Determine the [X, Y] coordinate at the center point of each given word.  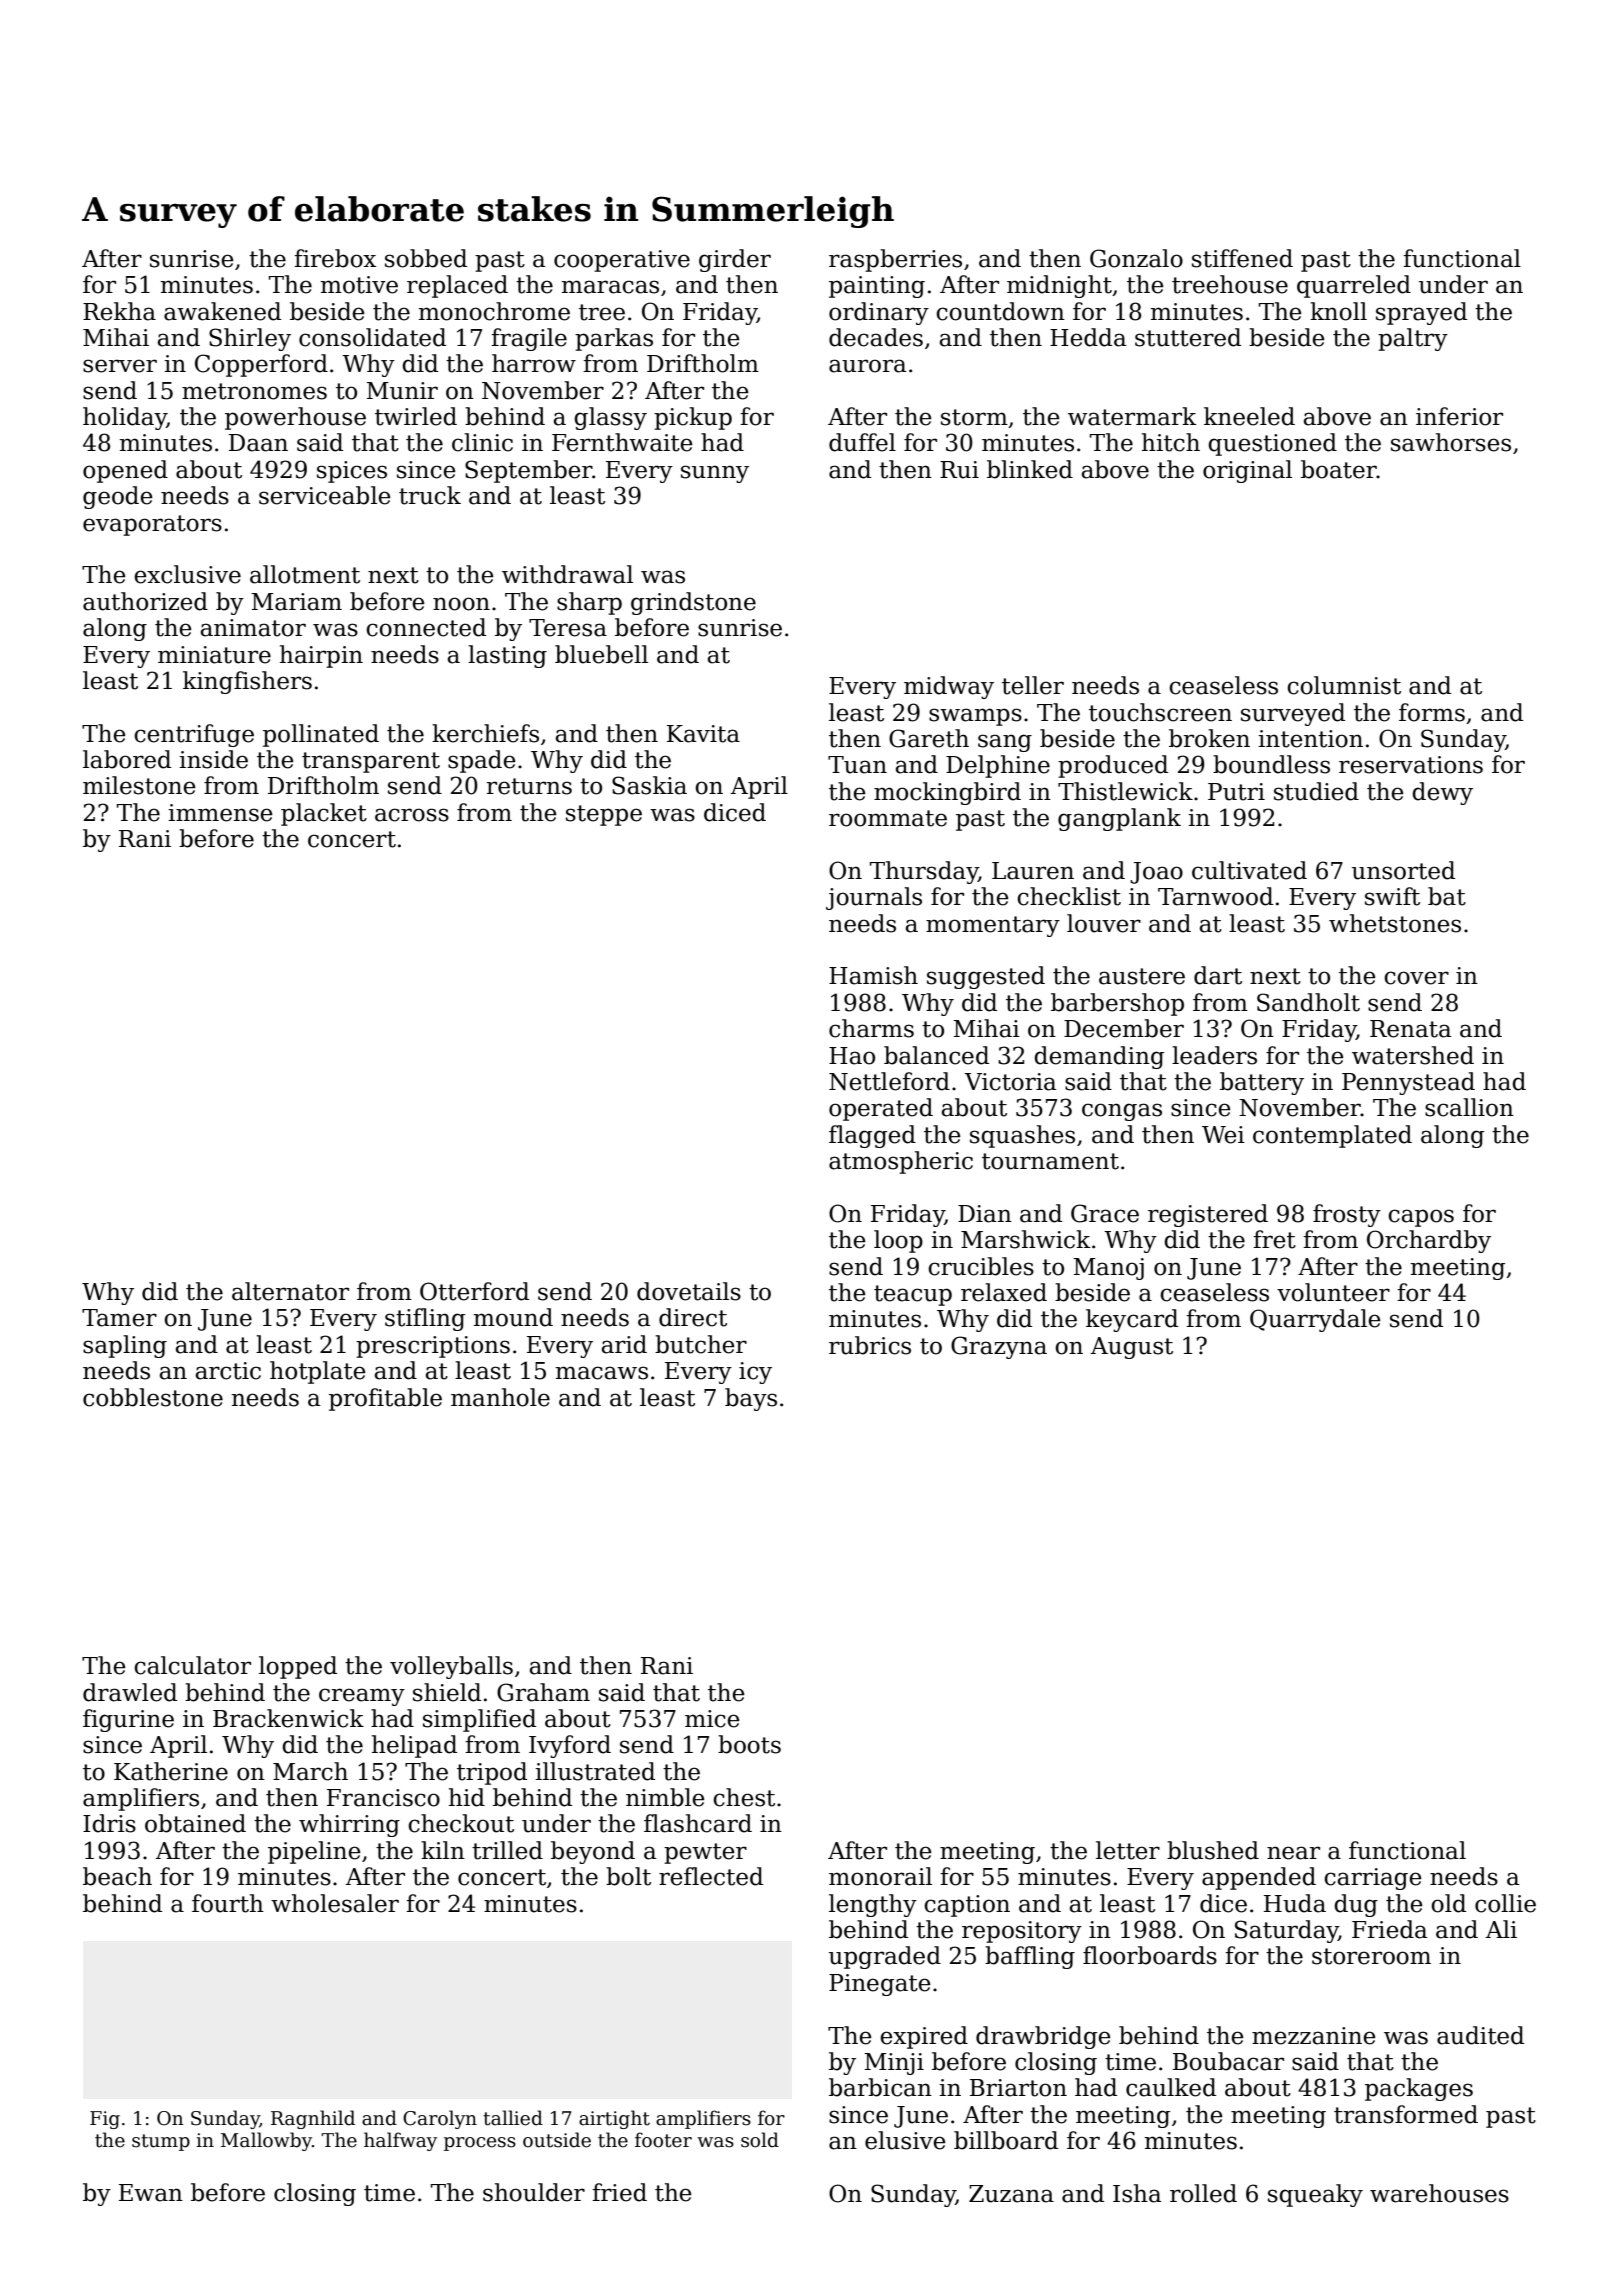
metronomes [254, 391]
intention [1310, 739]
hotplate [318, 1372]
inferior [1459, 416]
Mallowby [266, 2141]
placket [324, 814]
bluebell [601, 654]
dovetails [689, 1291]
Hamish [873, 975]
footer [663, 2140]
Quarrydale [1315, 1320]
